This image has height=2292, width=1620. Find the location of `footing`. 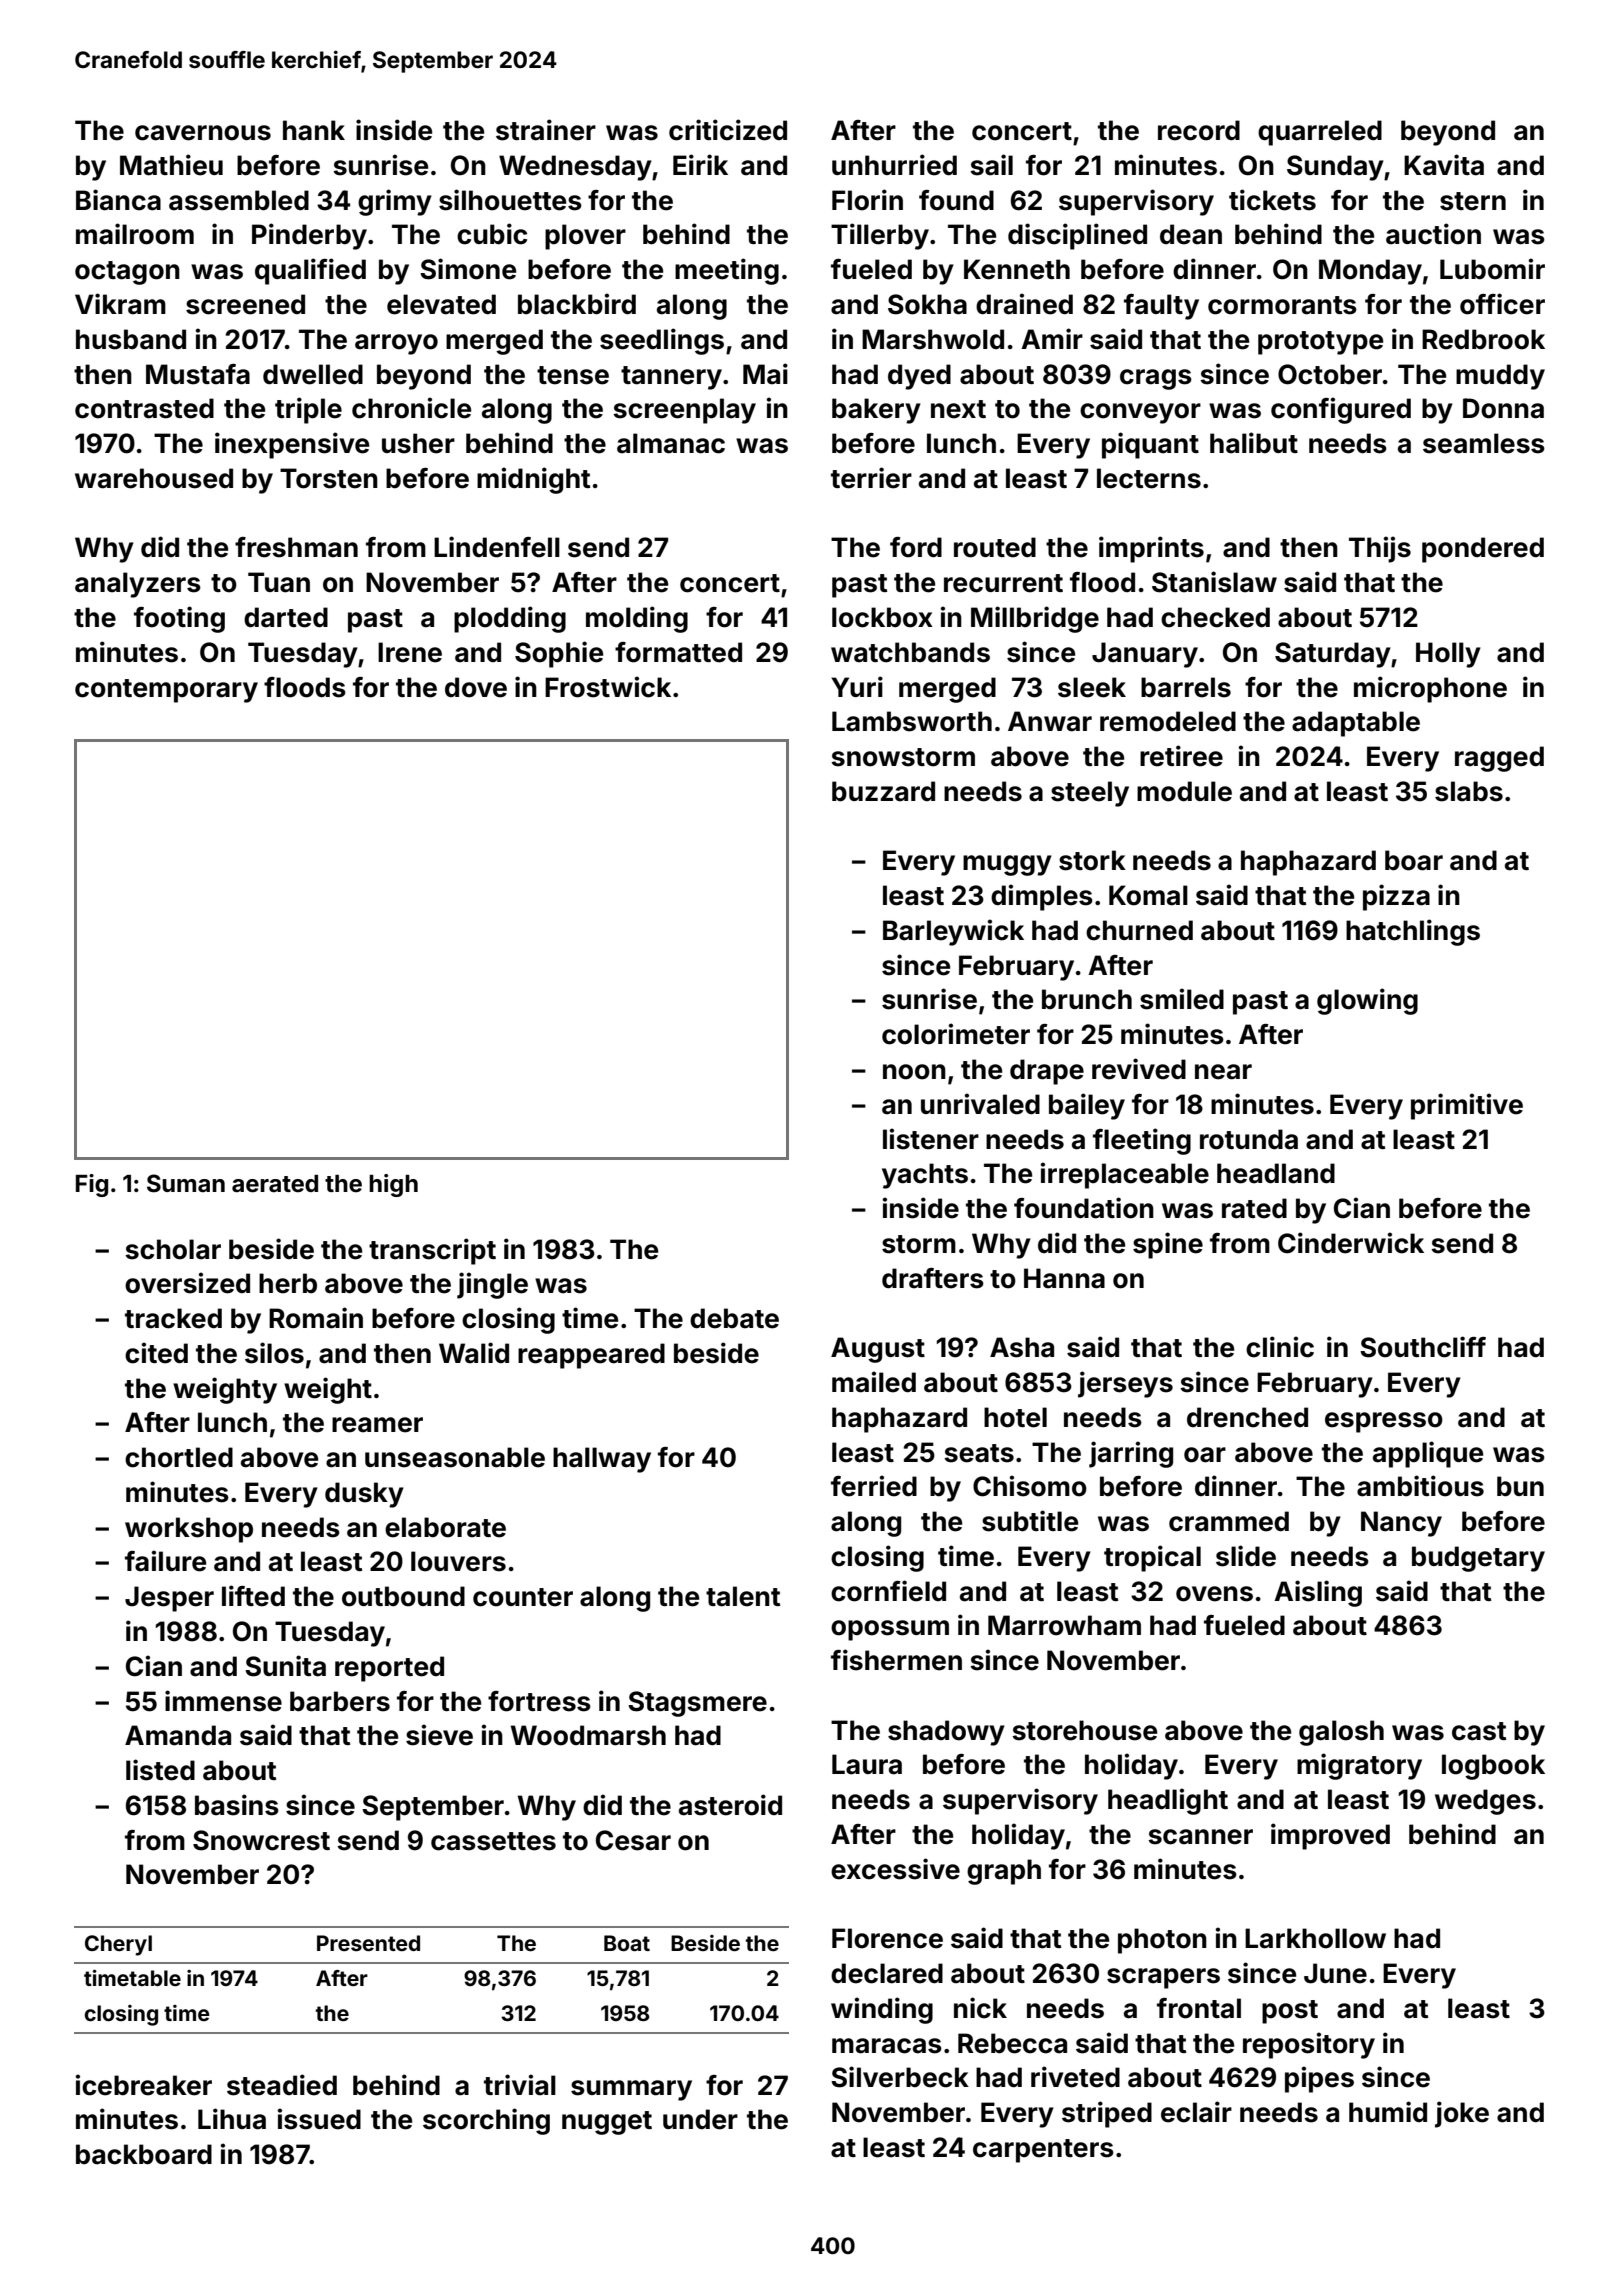

footing is located at coordinates (179, 619).
